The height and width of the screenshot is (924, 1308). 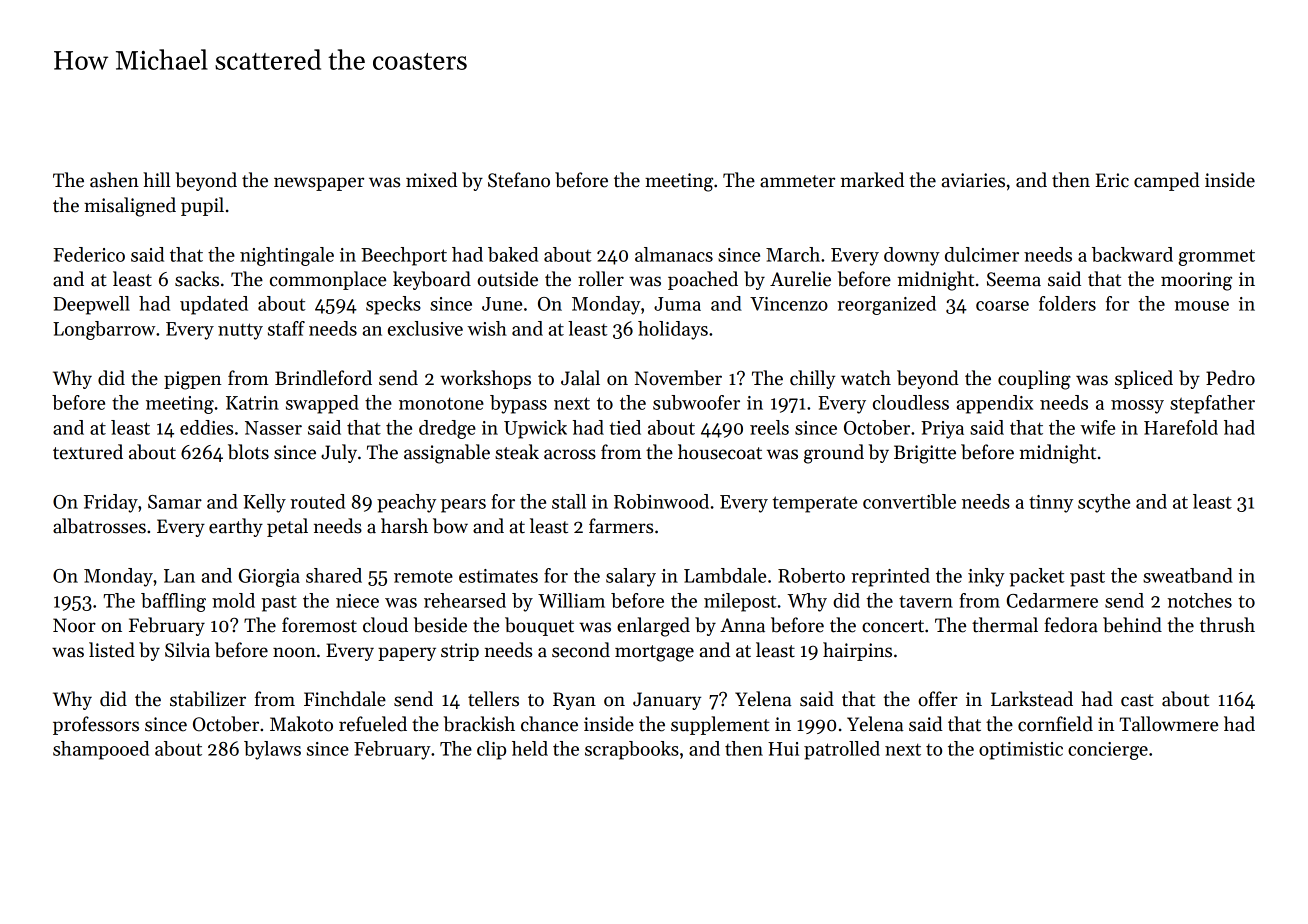 What do you see at coordinates (1132, 254) in the screenshot?
I see `backward` at bounding box center [1132, 254].
